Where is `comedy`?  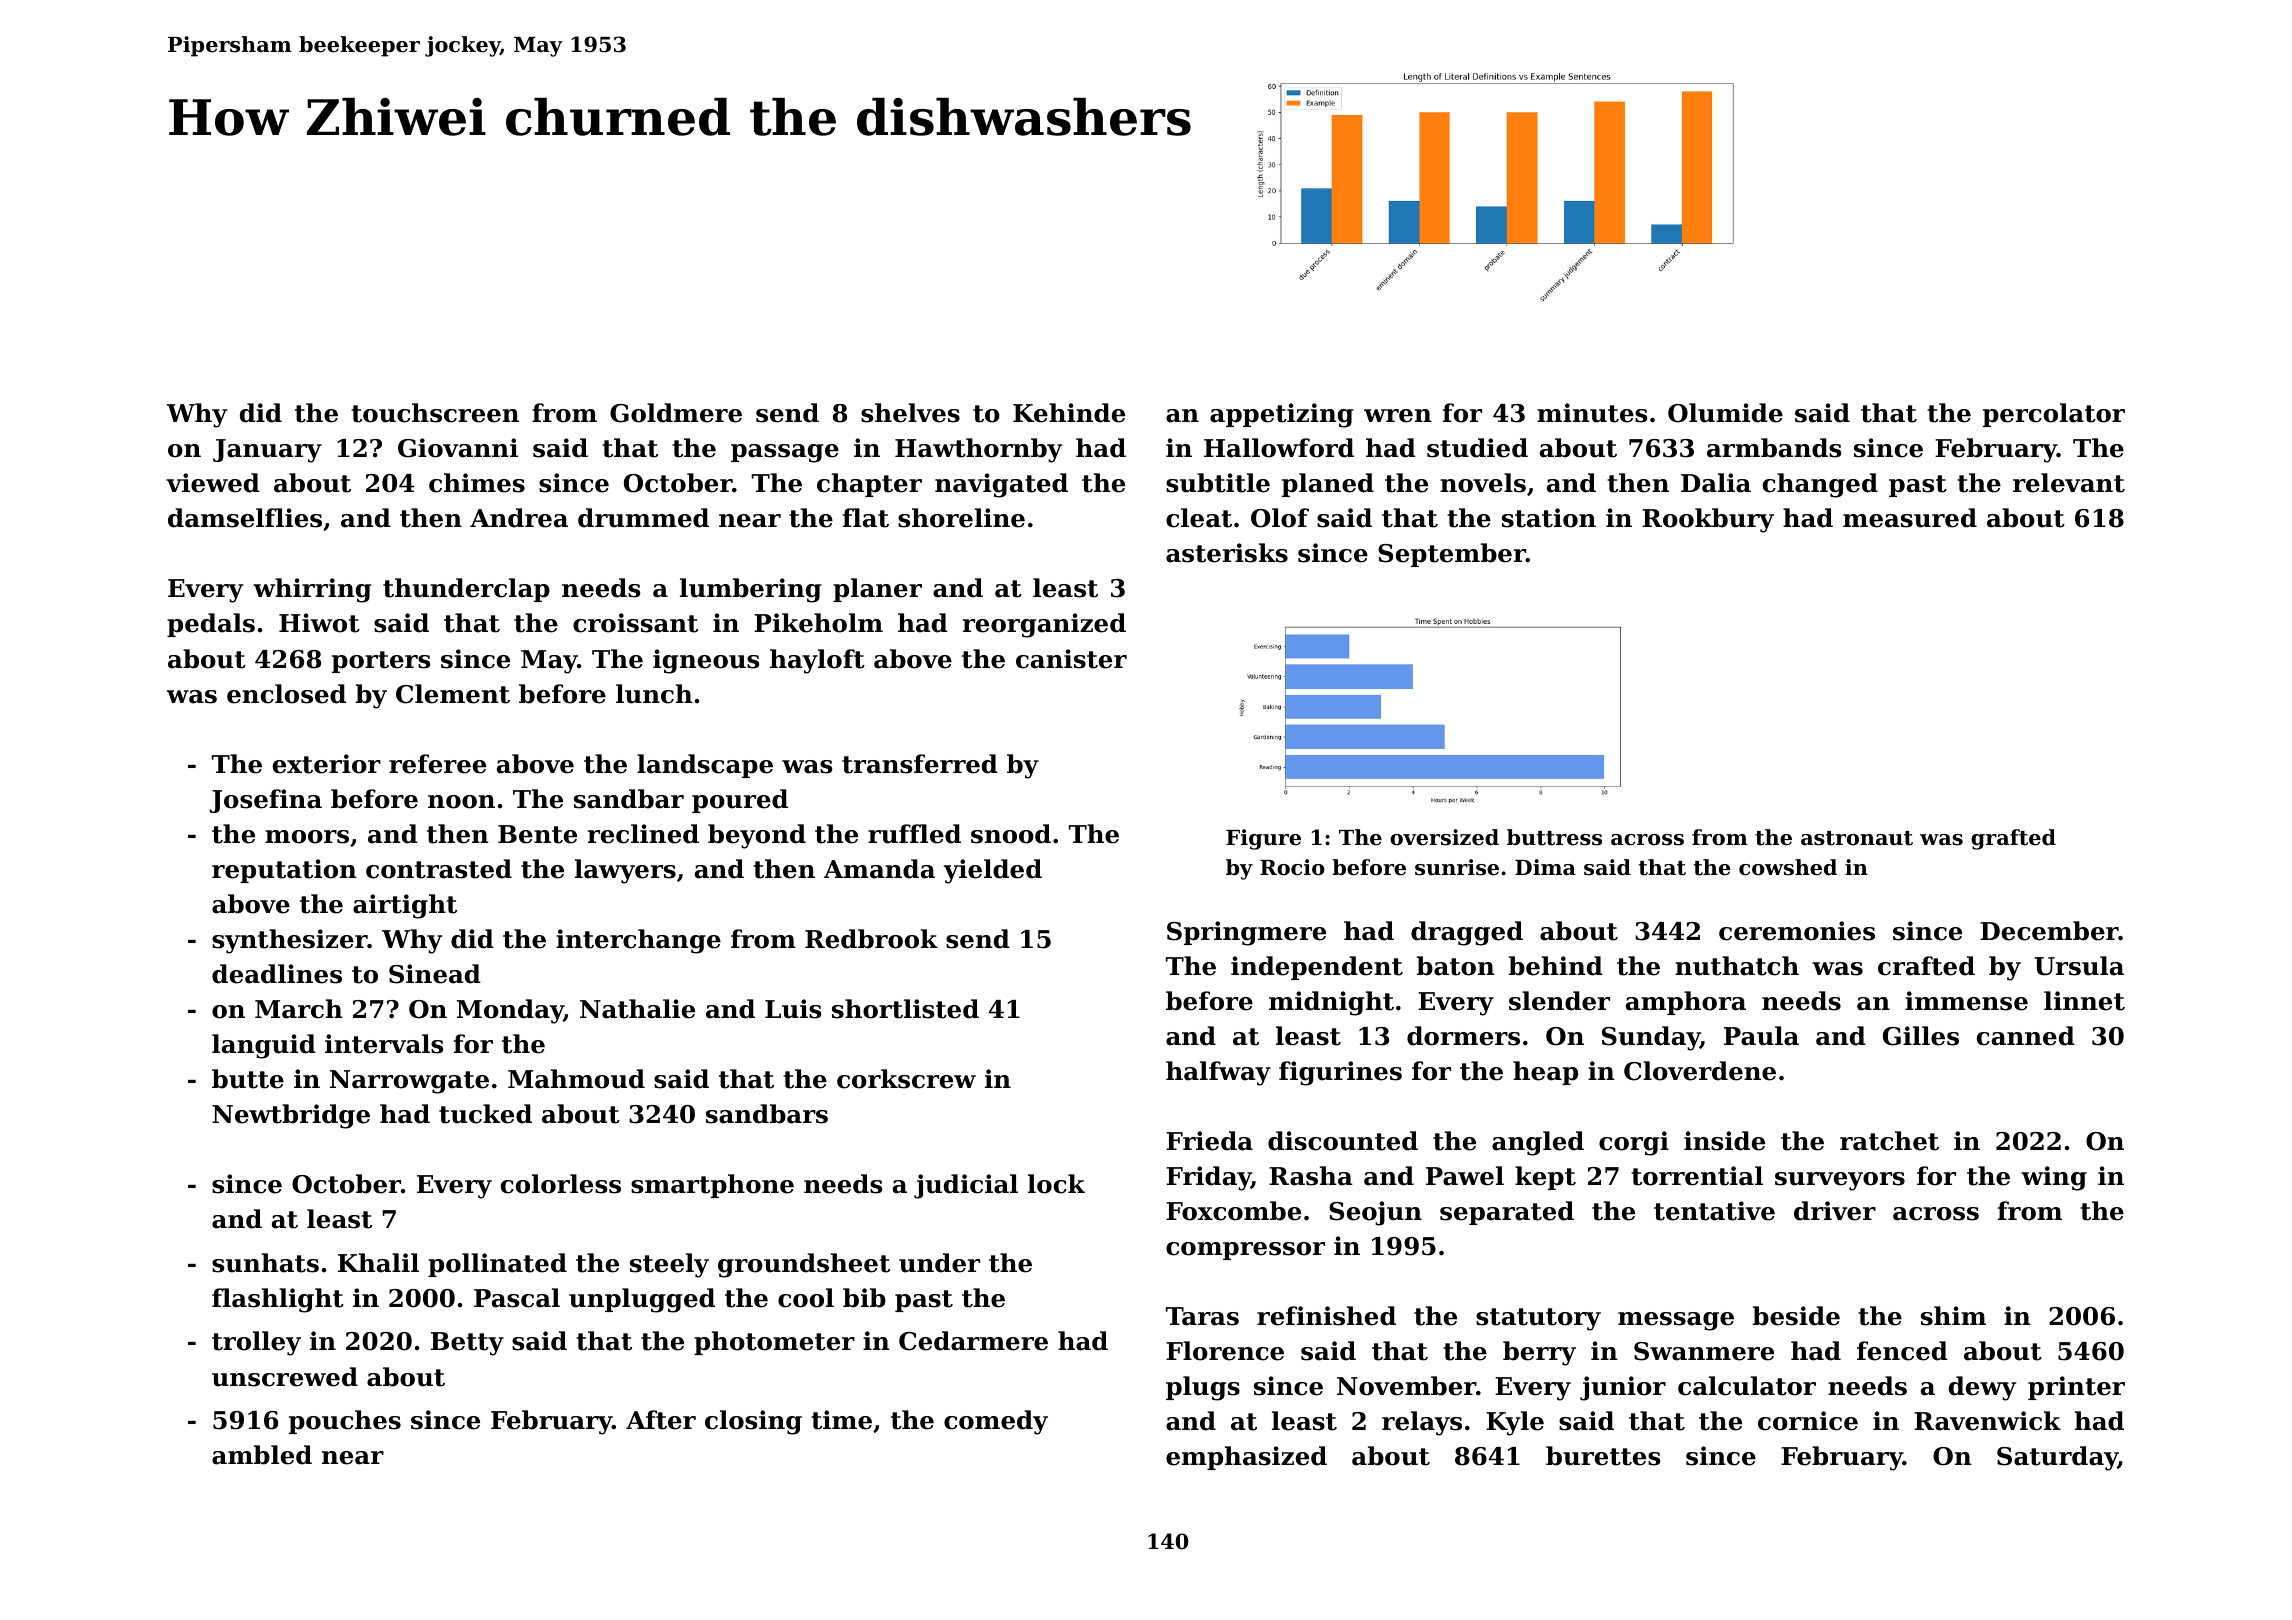 comedy is located at coordinates (996, 1422).
